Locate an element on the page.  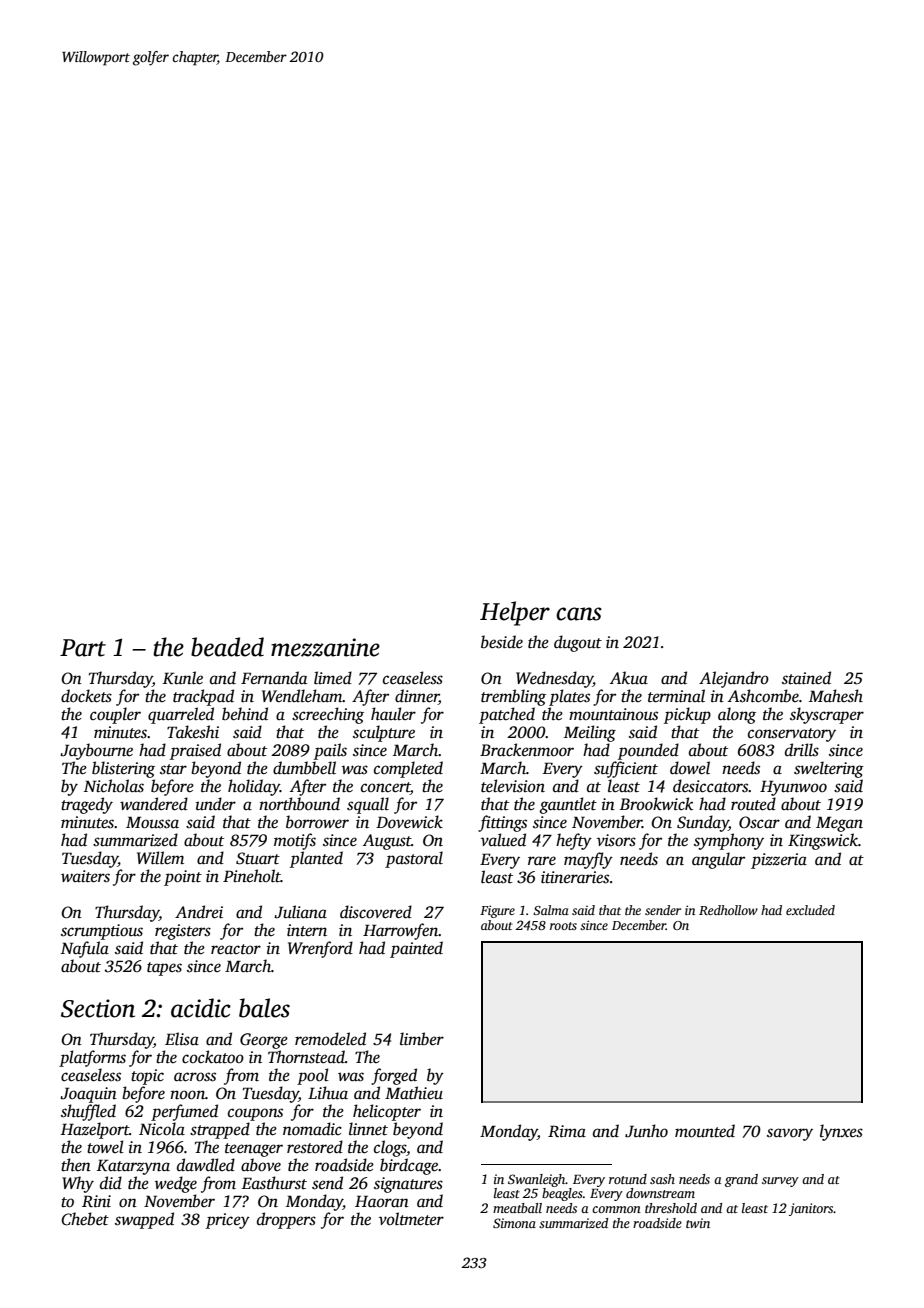
sweltering is located at coordinates (829, 769).
